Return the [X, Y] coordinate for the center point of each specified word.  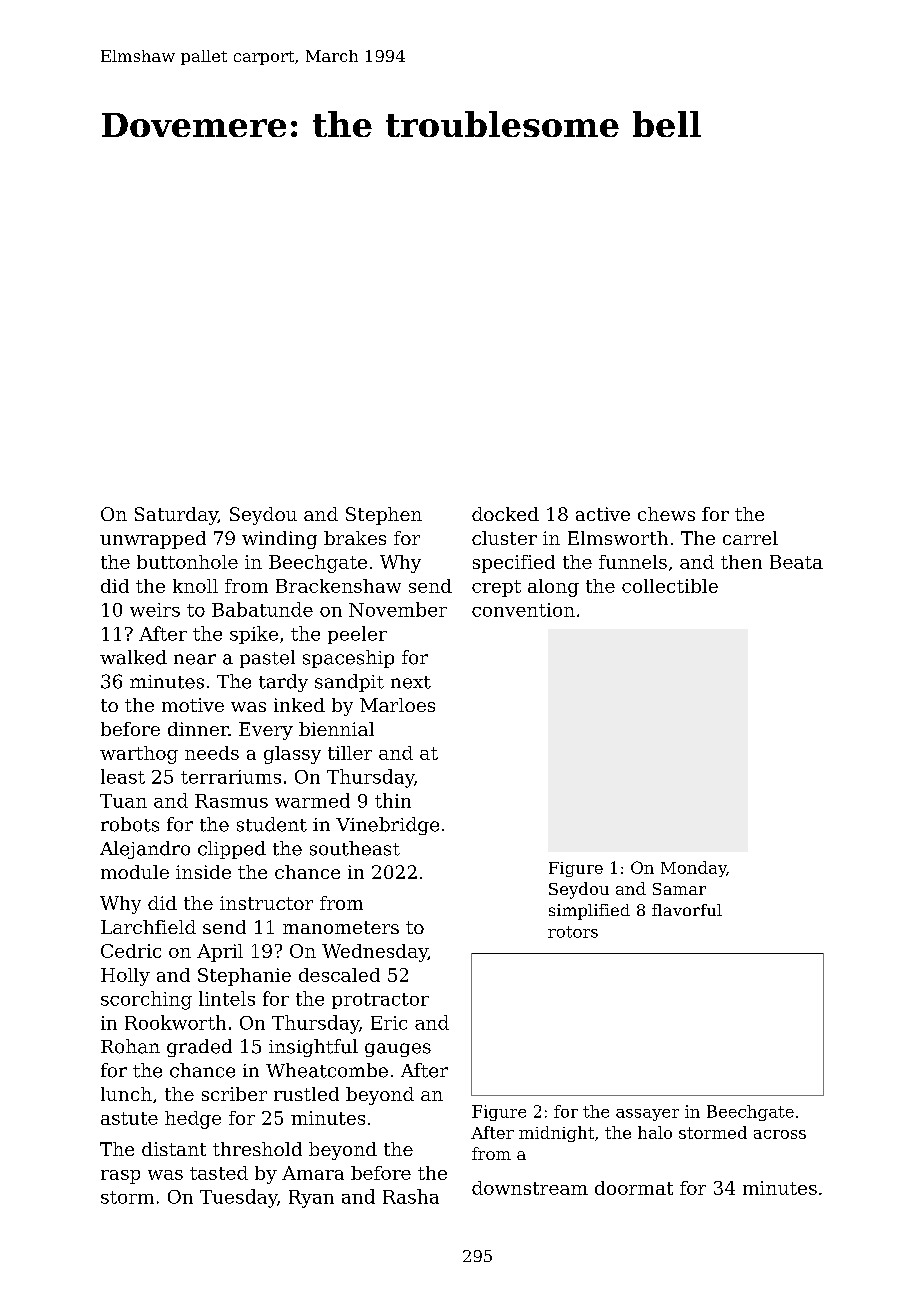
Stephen [384, 516]
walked [133, 657]
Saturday [176, 516]
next [411, 682]
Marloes [397, 705]
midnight [556, 1134]
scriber [234, 1094]
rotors [573, 932]
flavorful [687, 910]
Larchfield [148, 927]
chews [666, 514]
